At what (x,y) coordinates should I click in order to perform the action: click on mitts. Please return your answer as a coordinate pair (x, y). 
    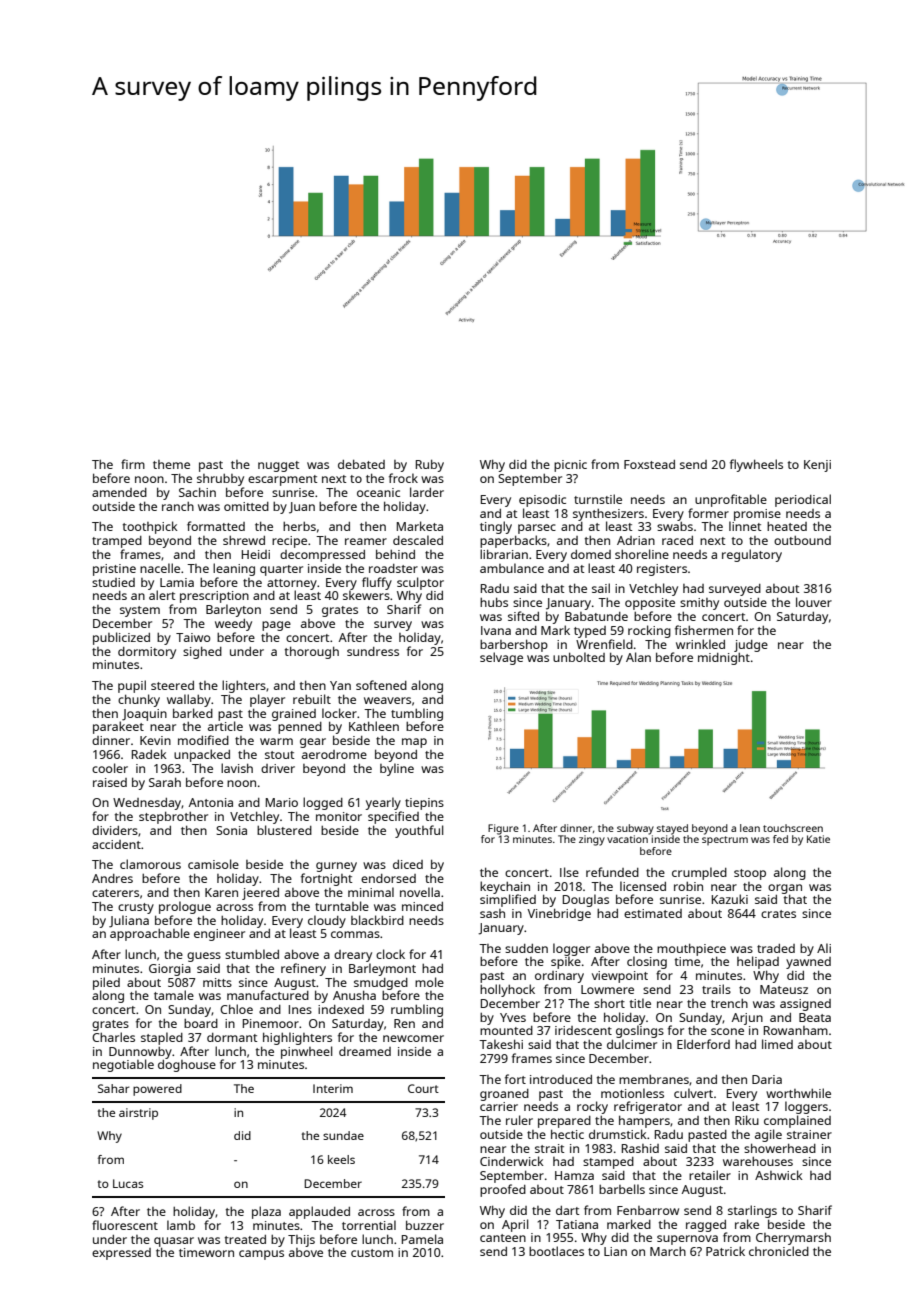
    Looking at the image, I should click on (217, 982).
